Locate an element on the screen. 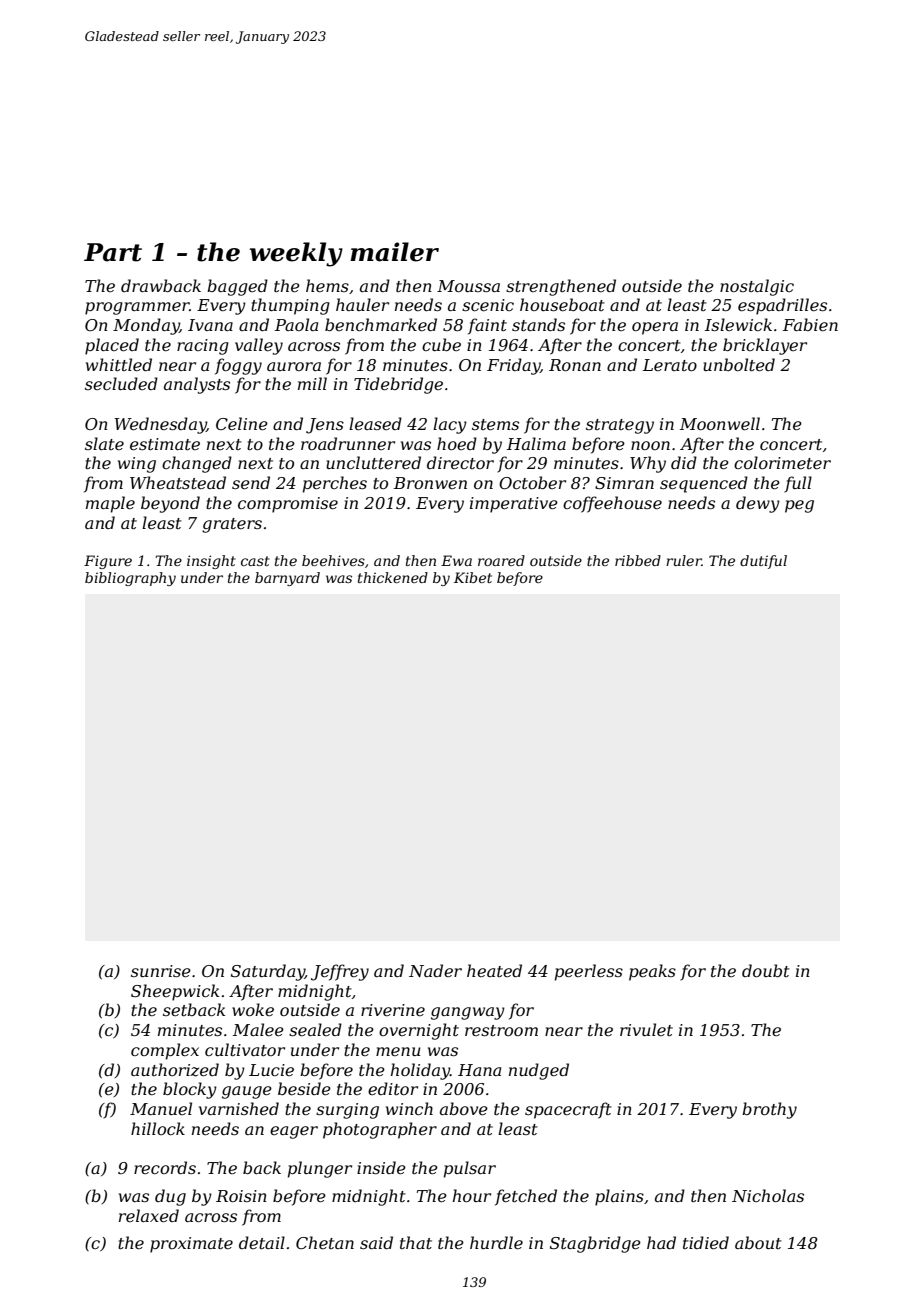 The height and width of the screenshot is (1308, 924). complex is located at coordinates (165, 1051).
